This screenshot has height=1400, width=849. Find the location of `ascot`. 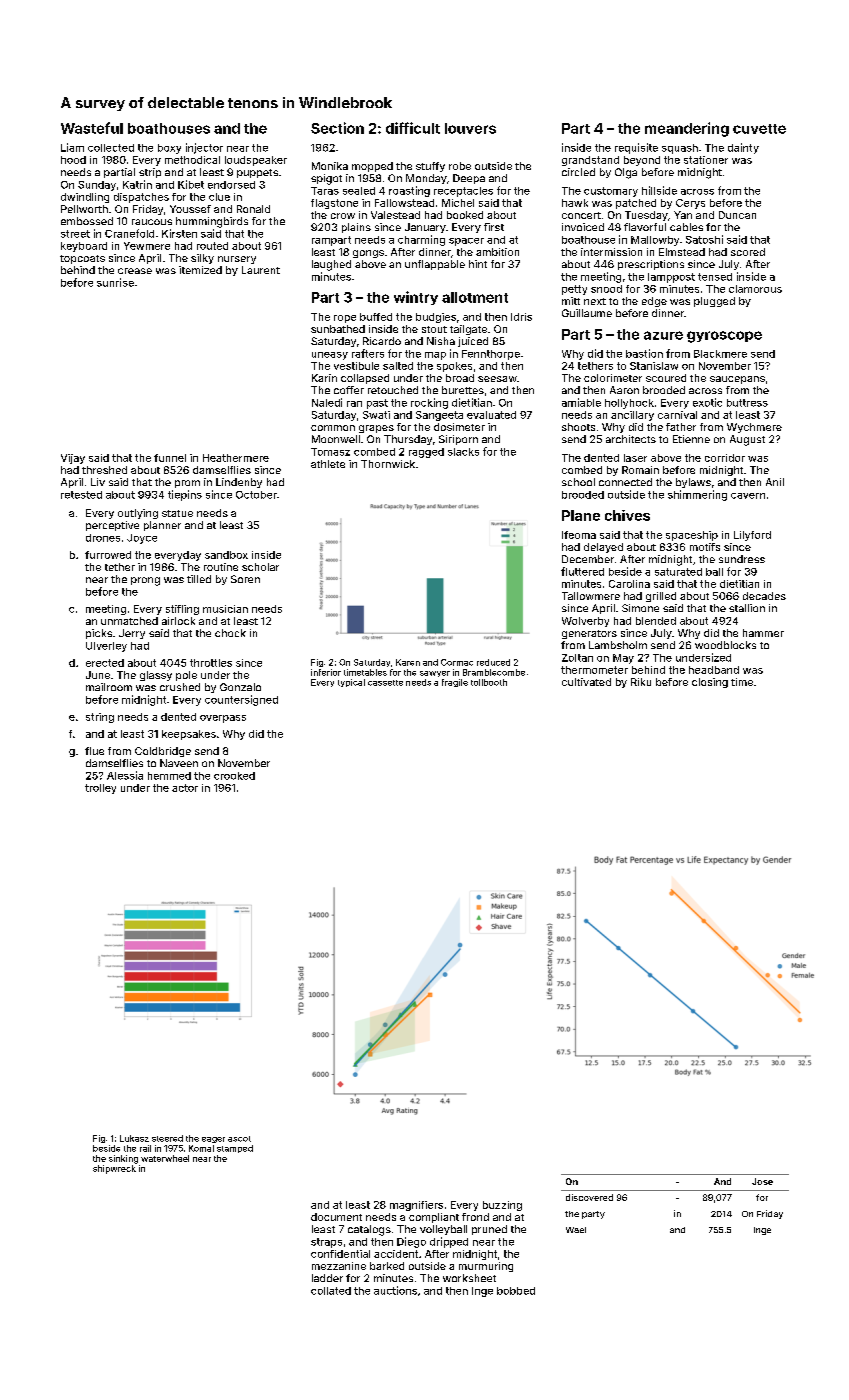

ascot is located at coordinates (239, 1139).
